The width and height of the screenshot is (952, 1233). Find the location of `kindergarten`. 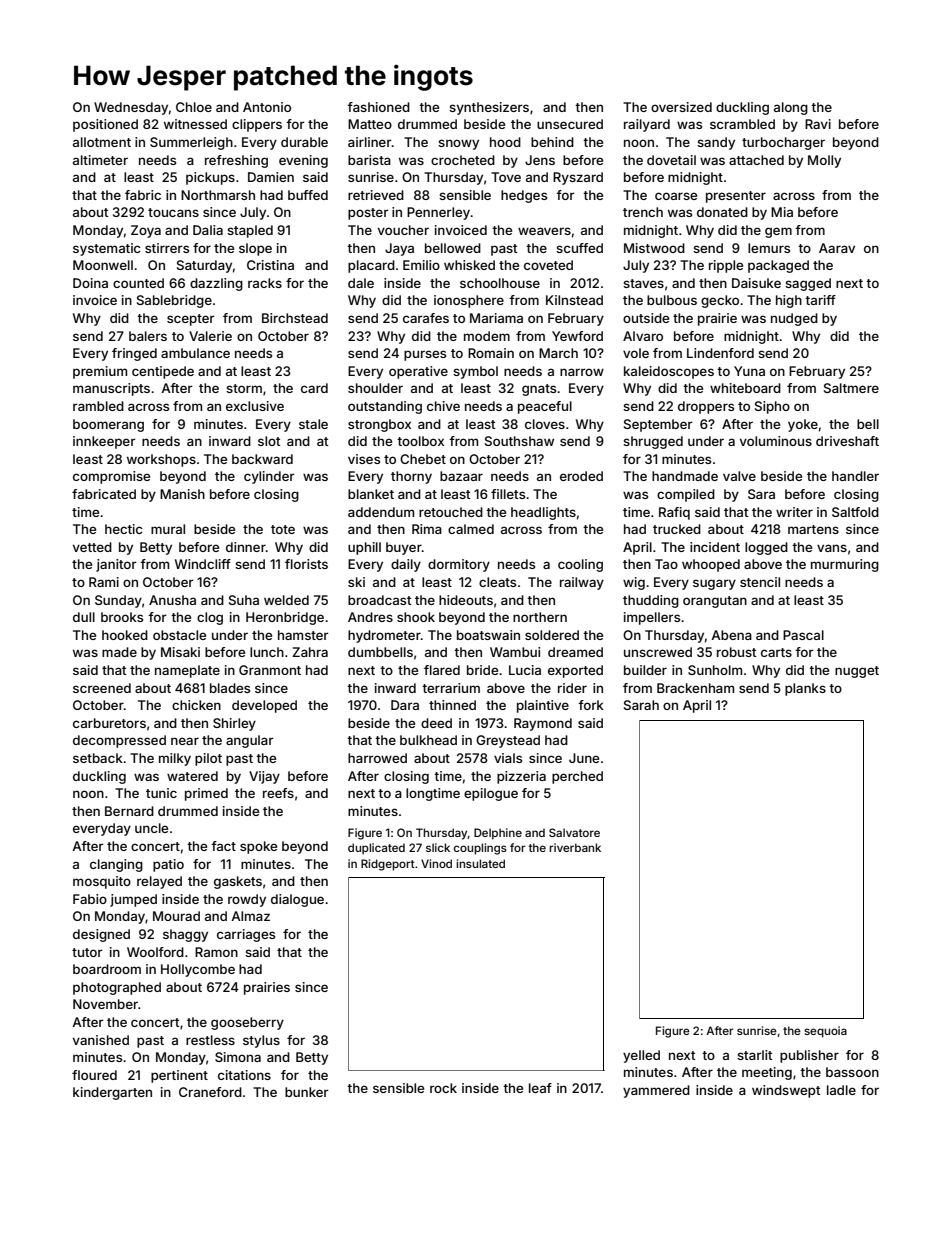

kindergarten is located at coordinates (112, 1093).
